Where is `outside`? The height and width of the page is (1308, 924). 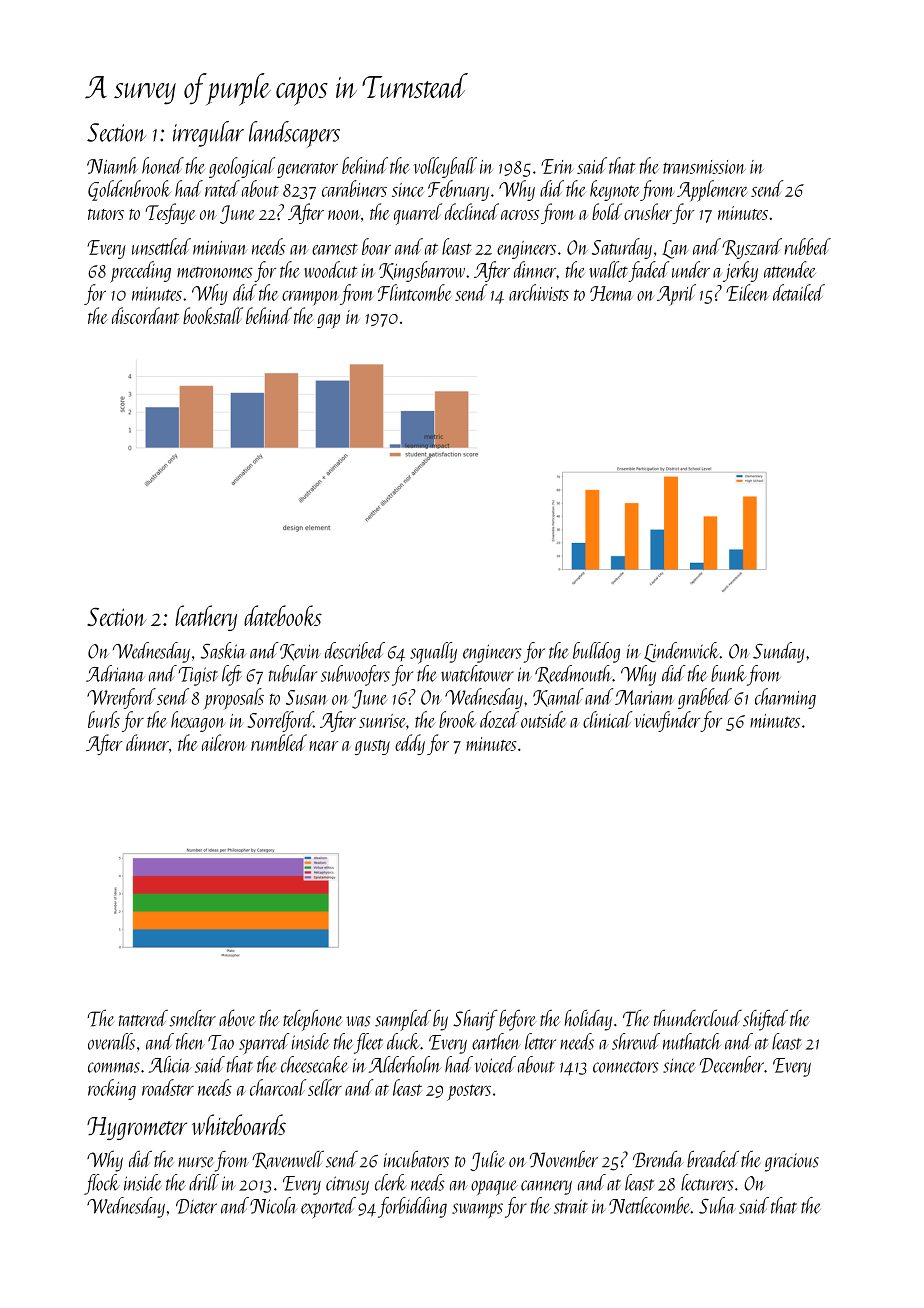 outside is located at coordinates (543, 719).
